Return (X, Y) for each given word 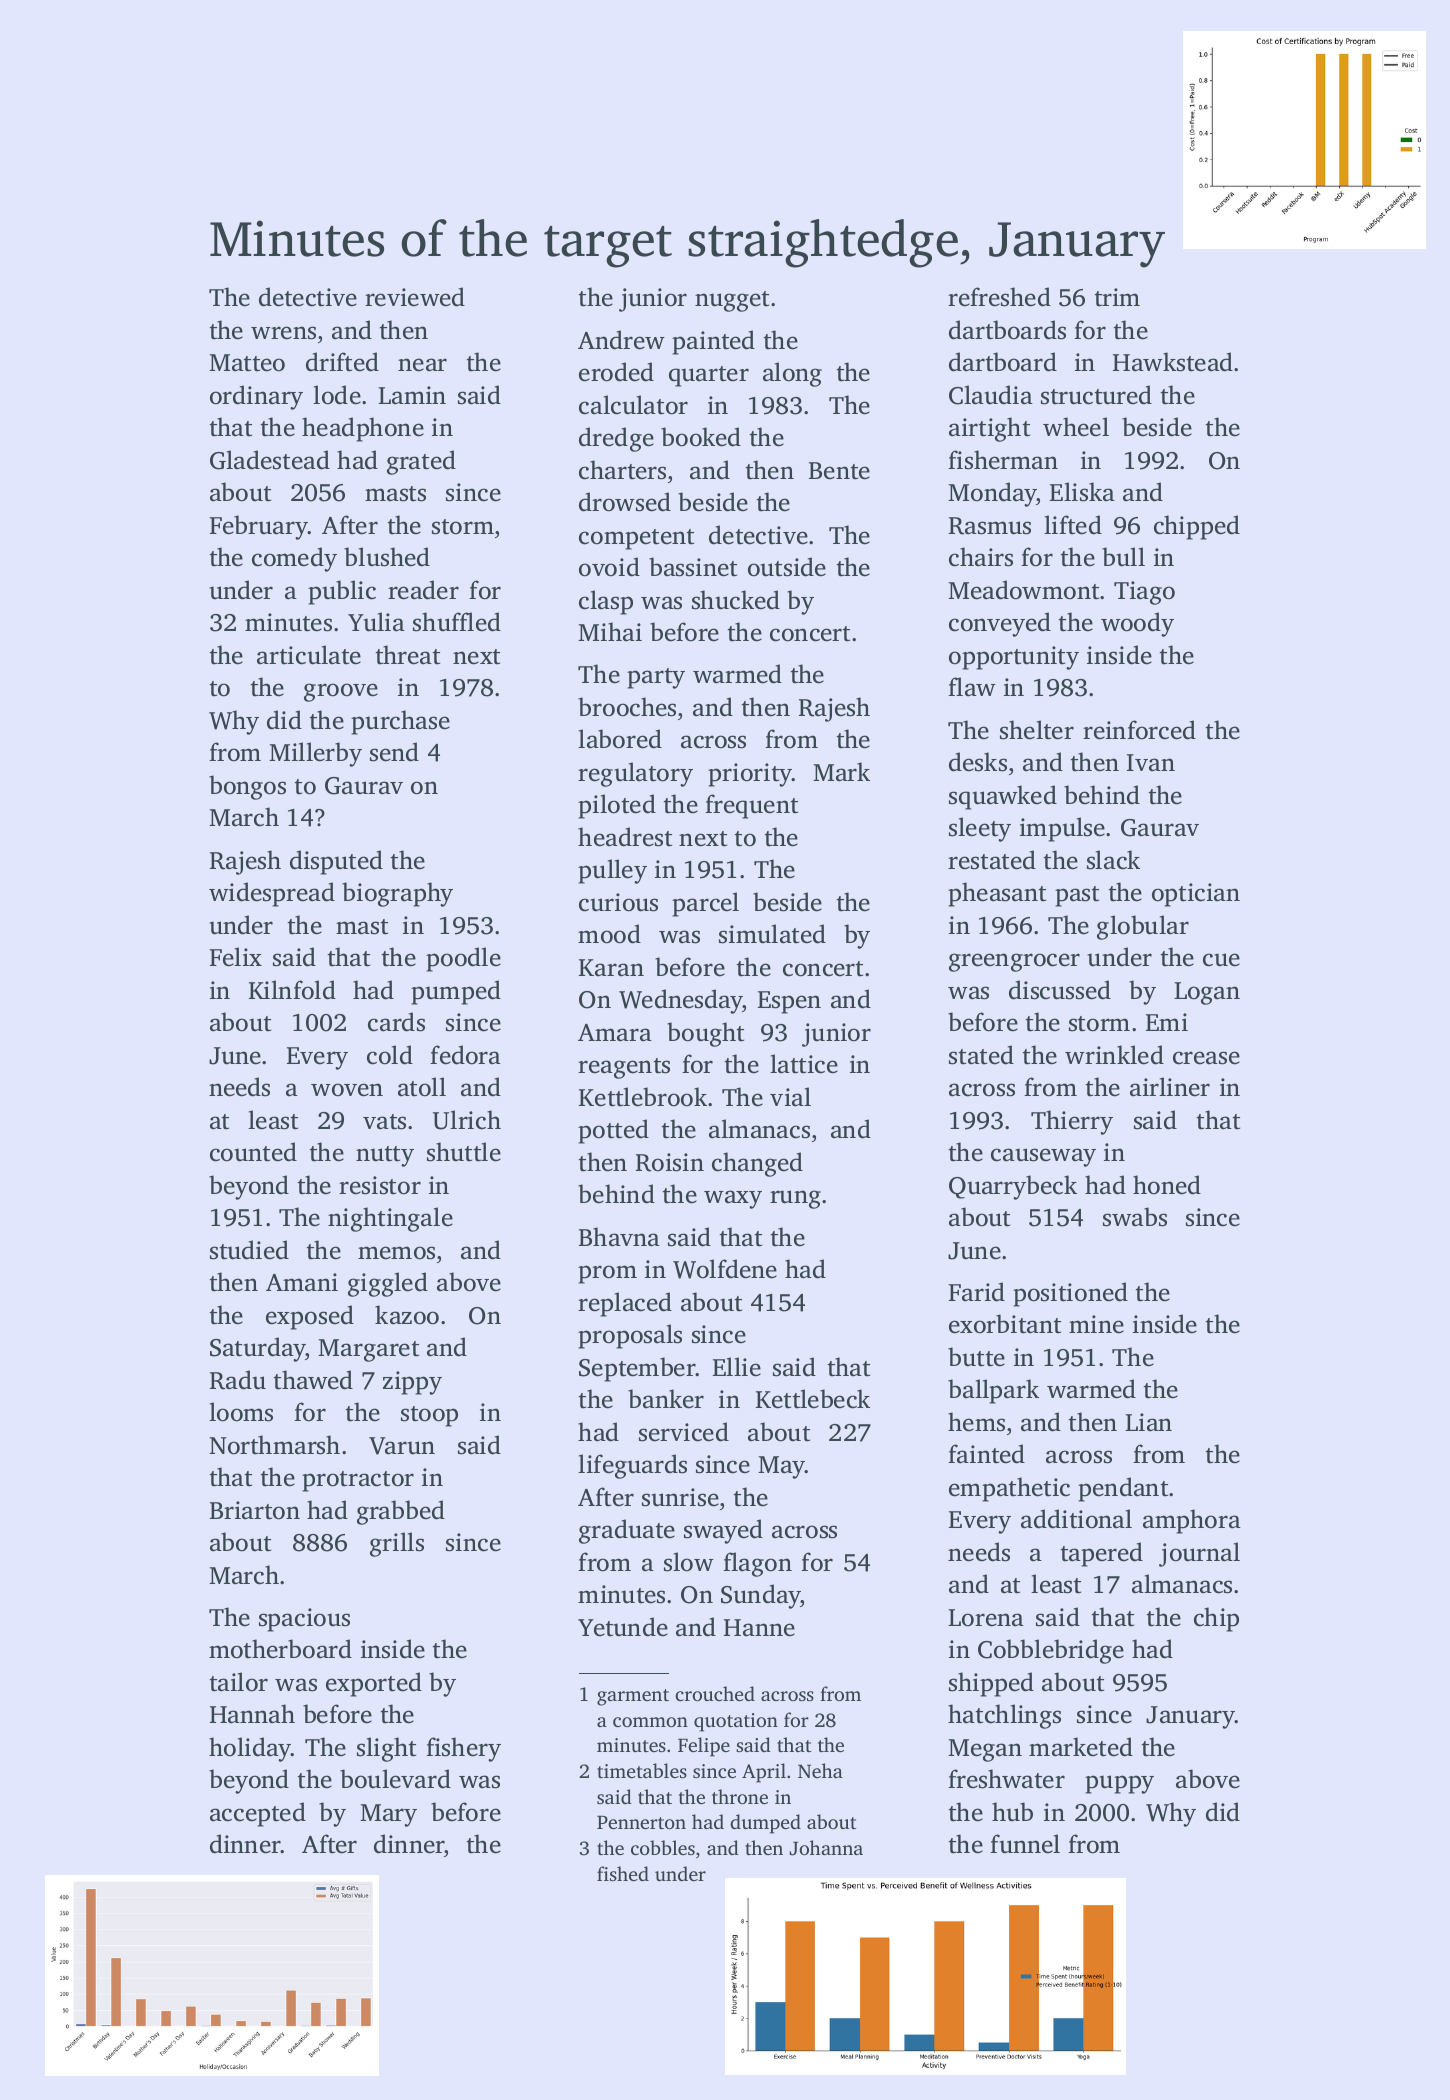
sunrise (680, 1497)
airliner (1170, 1087)
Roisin (670, 1162)
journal (1199, 1554)
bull (1123, 557)
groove (341, 692)
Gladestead (270, 460)
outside (787, 567)
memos (396, 1253)
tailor (239, 1682)
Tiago (1144, 593)
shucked (736, 600)
